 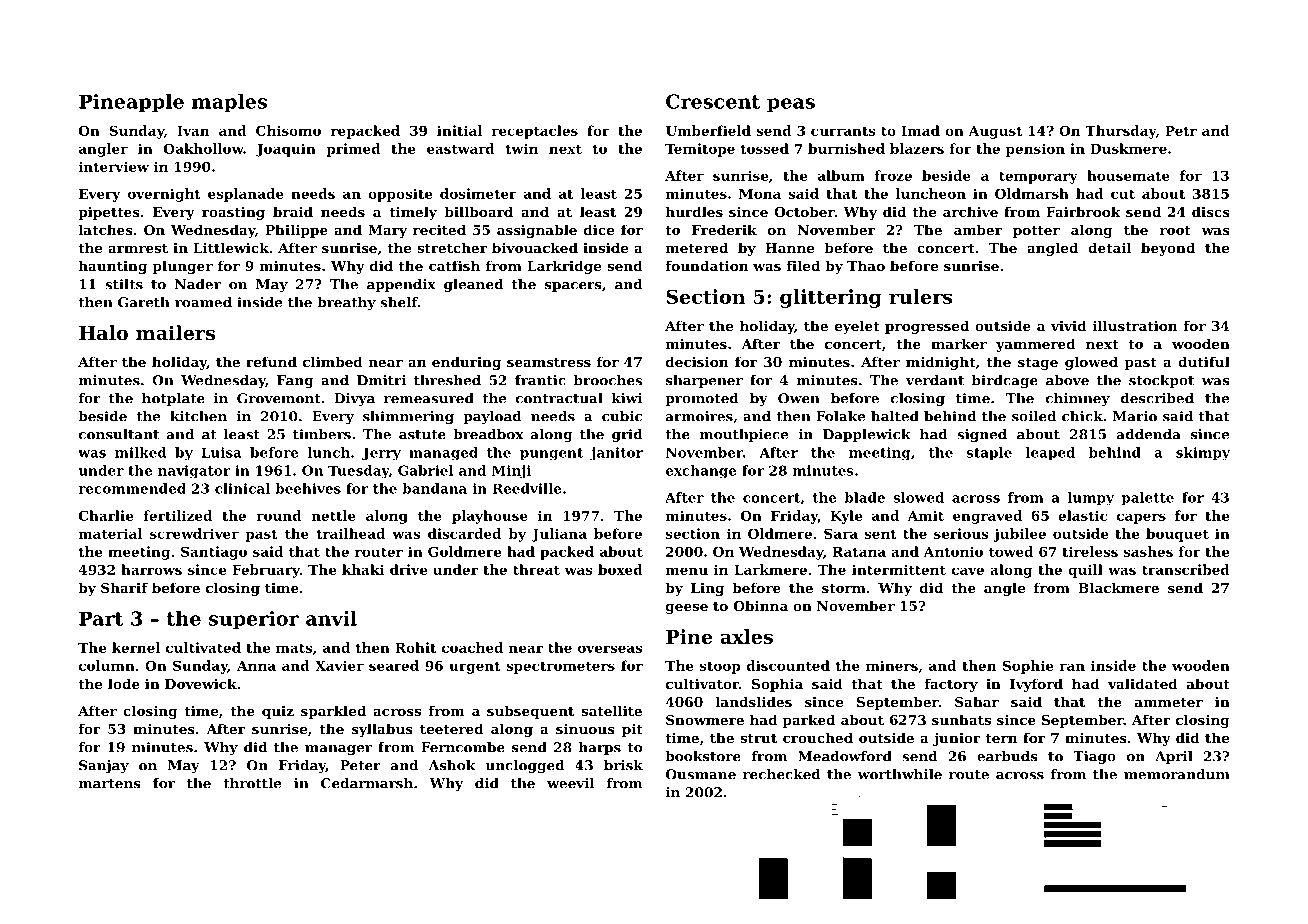 What do you see at coordinates (1186, 569) in the image?
I see `transcribed` at bounding box center [1186, 569].
